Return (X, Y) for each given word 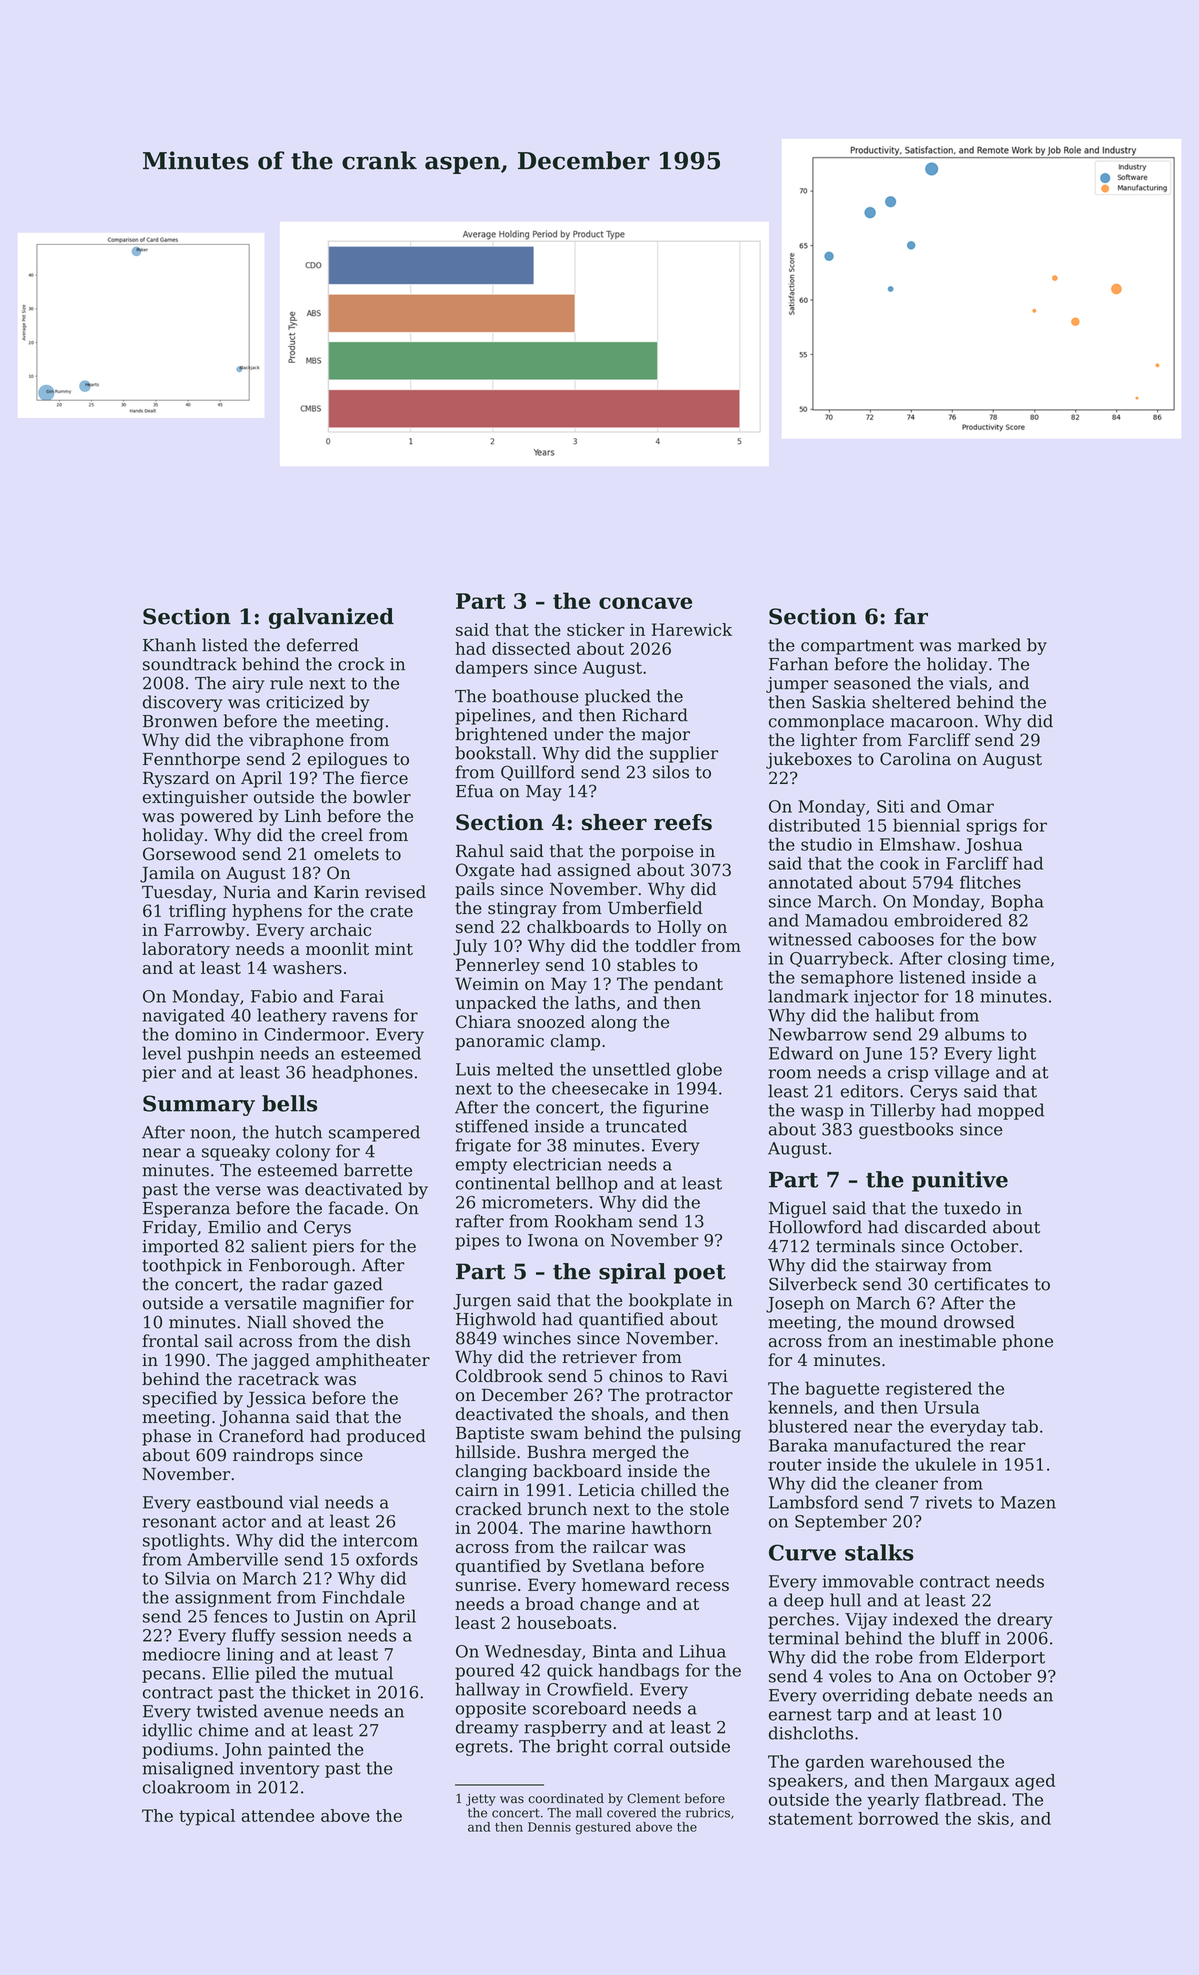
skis (993, 1818)
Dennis (549, 1827)
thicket (321, 1692)
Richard (655, 715)
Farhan (798, 664)
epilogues (347, 760)
